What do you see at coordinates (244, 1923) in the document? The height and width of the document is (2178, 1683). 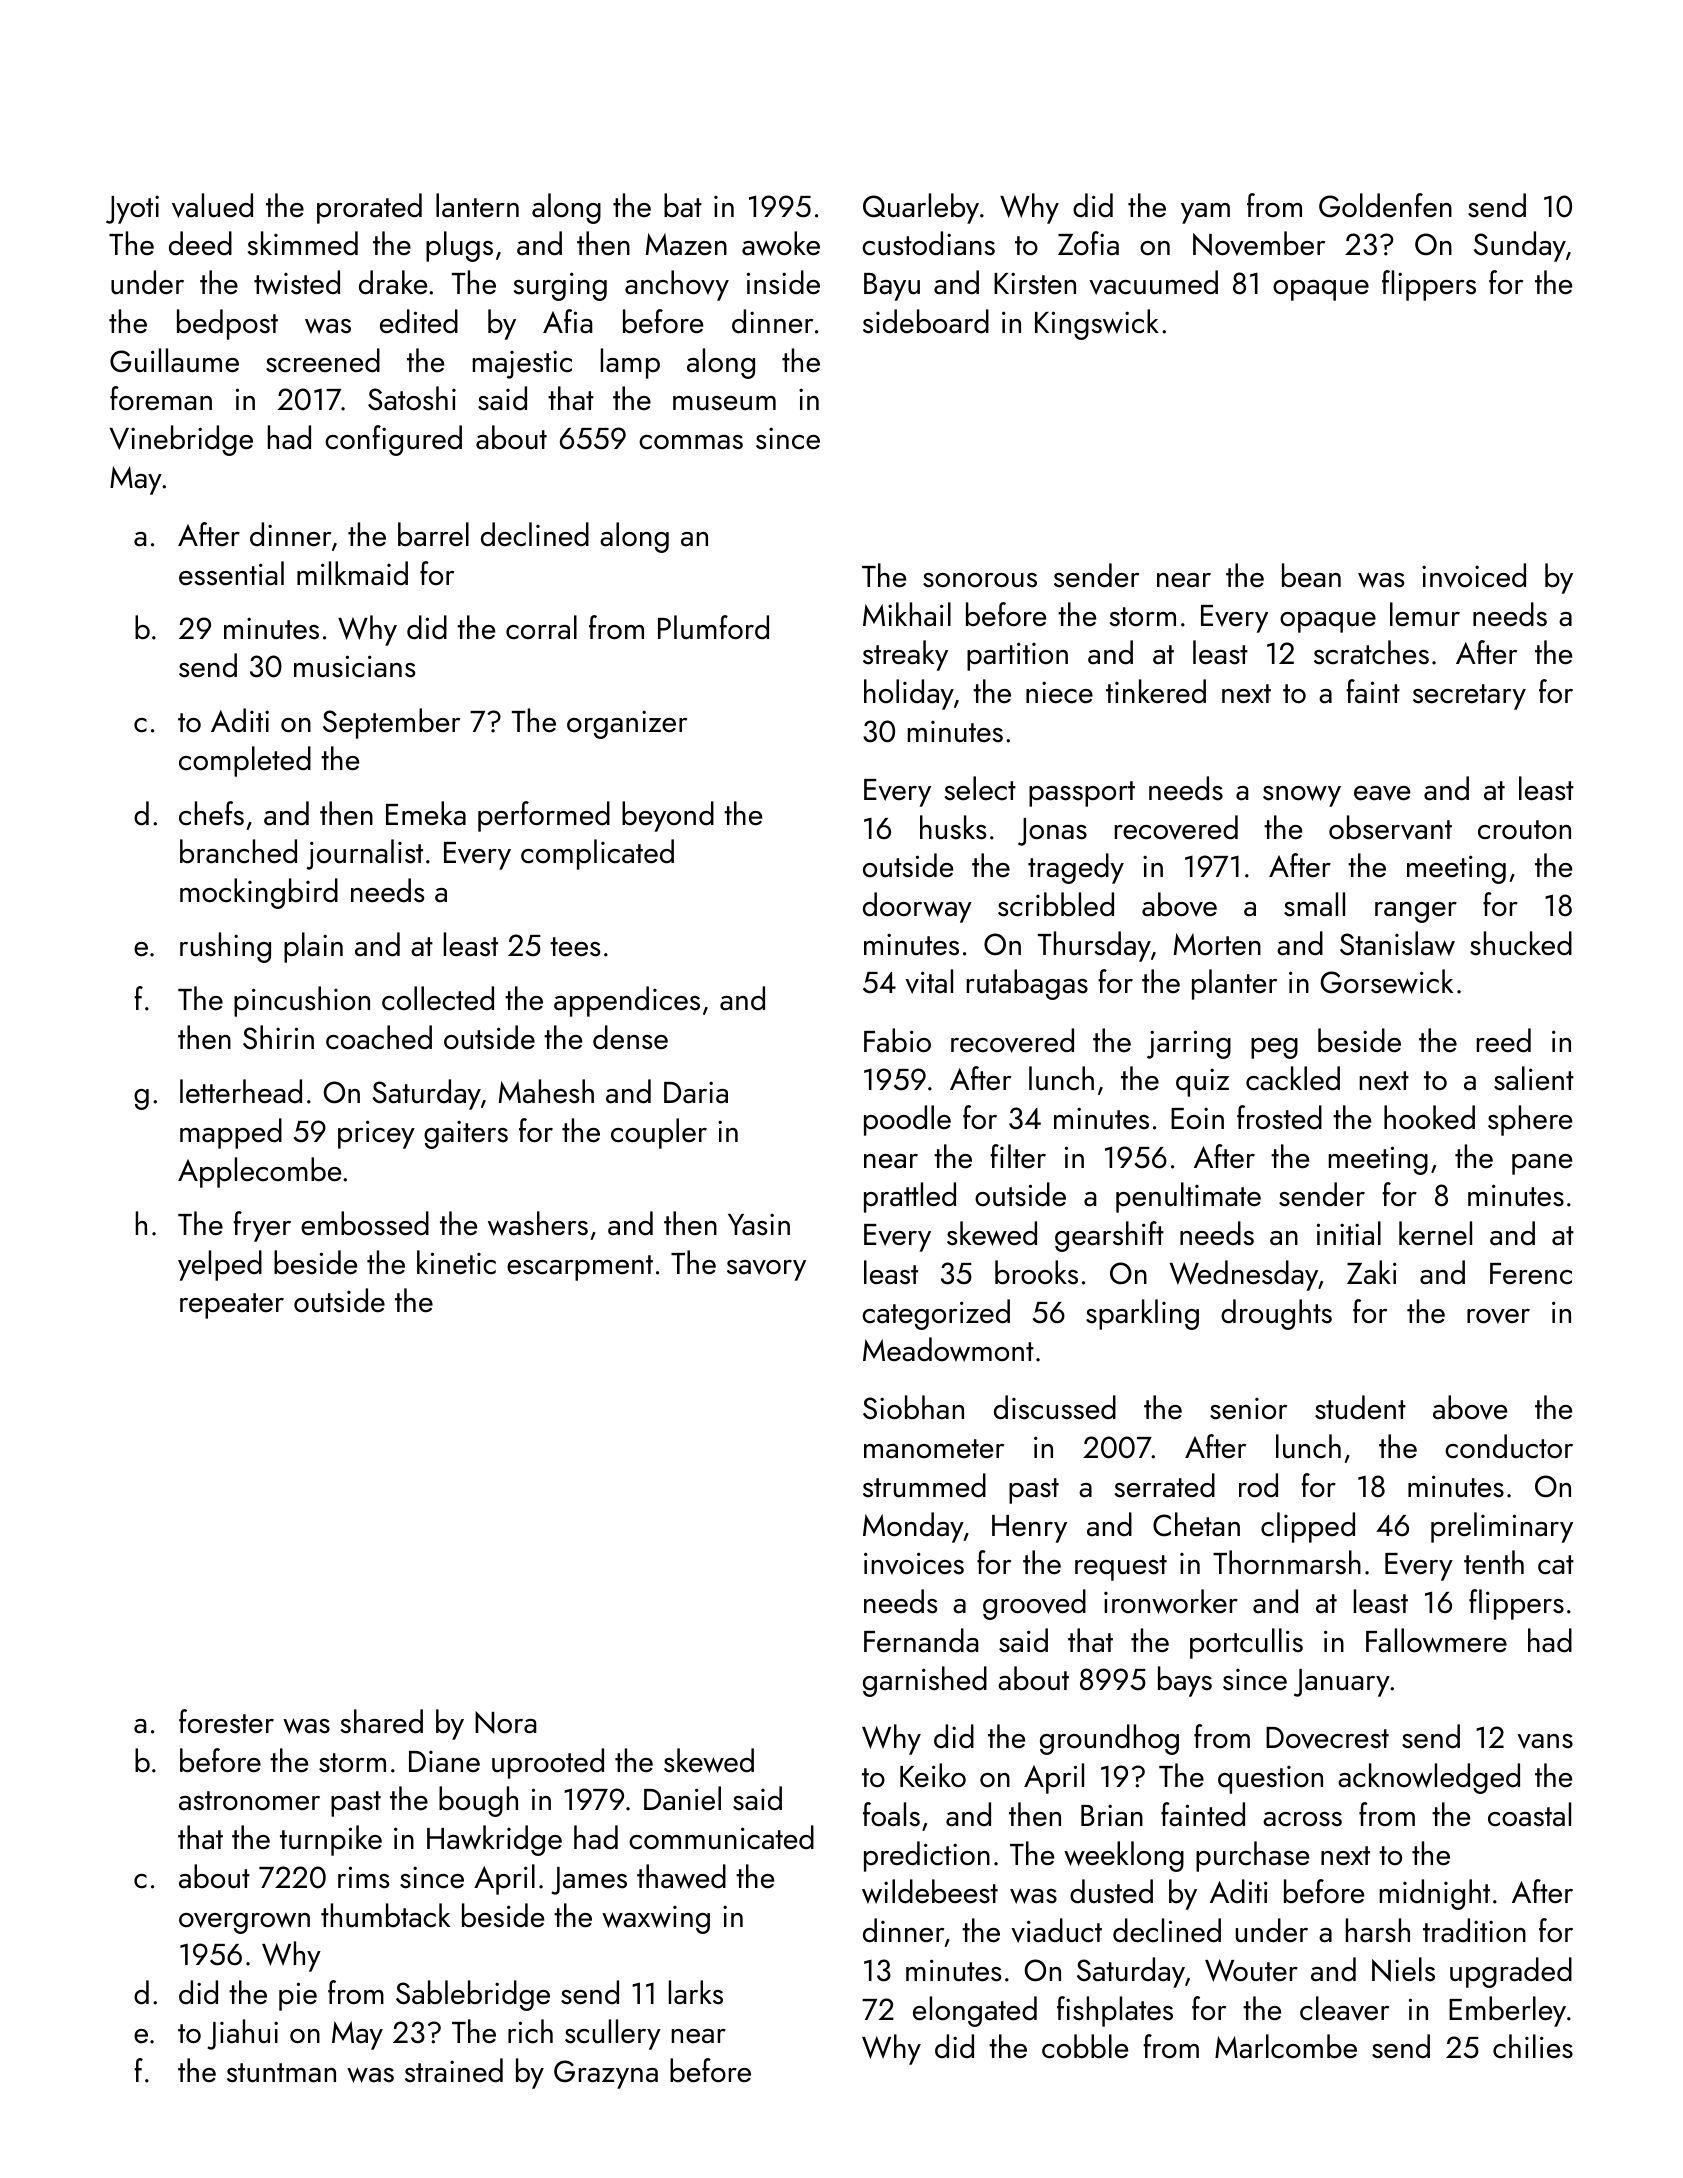 I see `overgrown` at bounding box center [244, 1923].
